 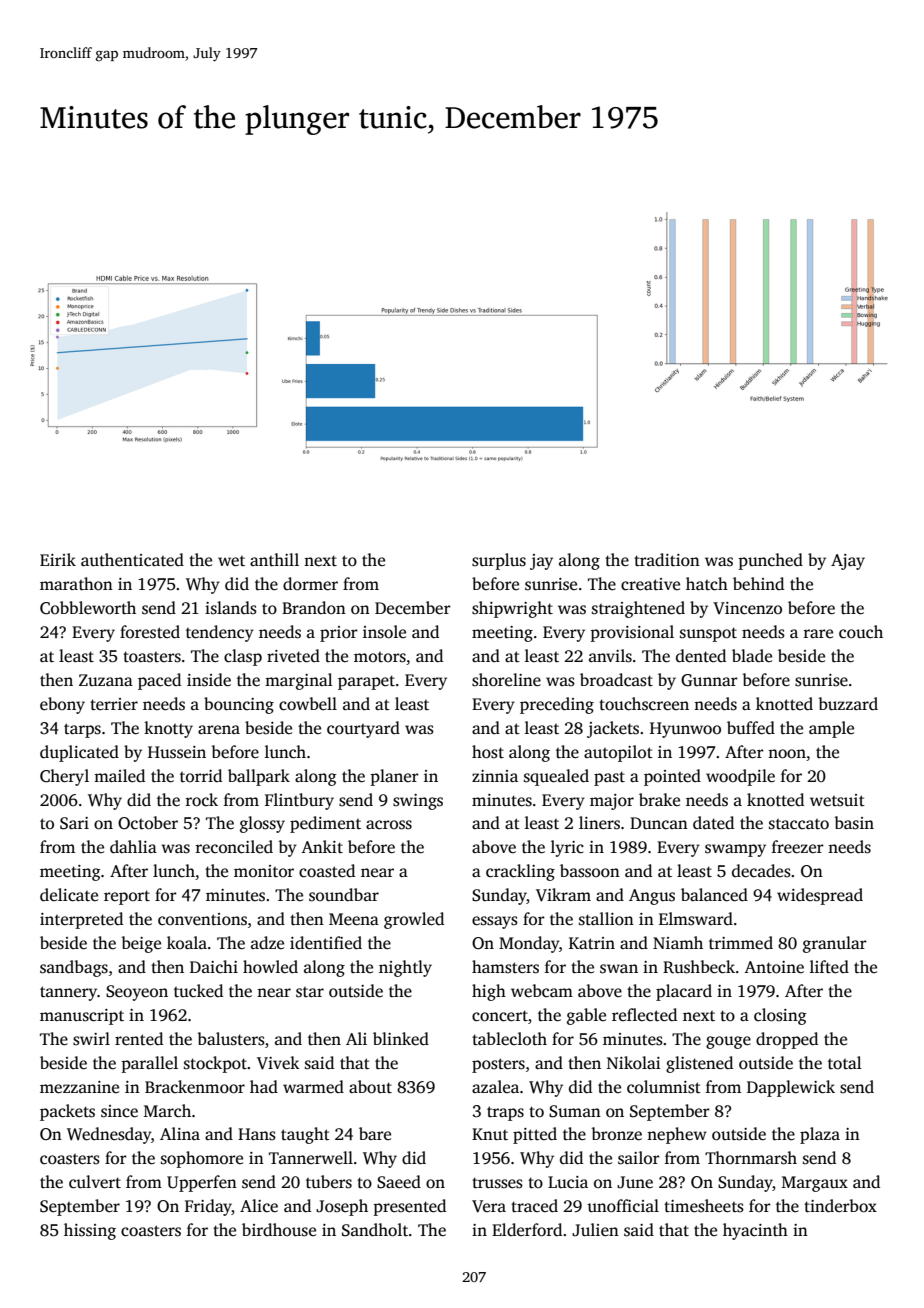 I want to click on interpreted, so click(x=81, y=920).
